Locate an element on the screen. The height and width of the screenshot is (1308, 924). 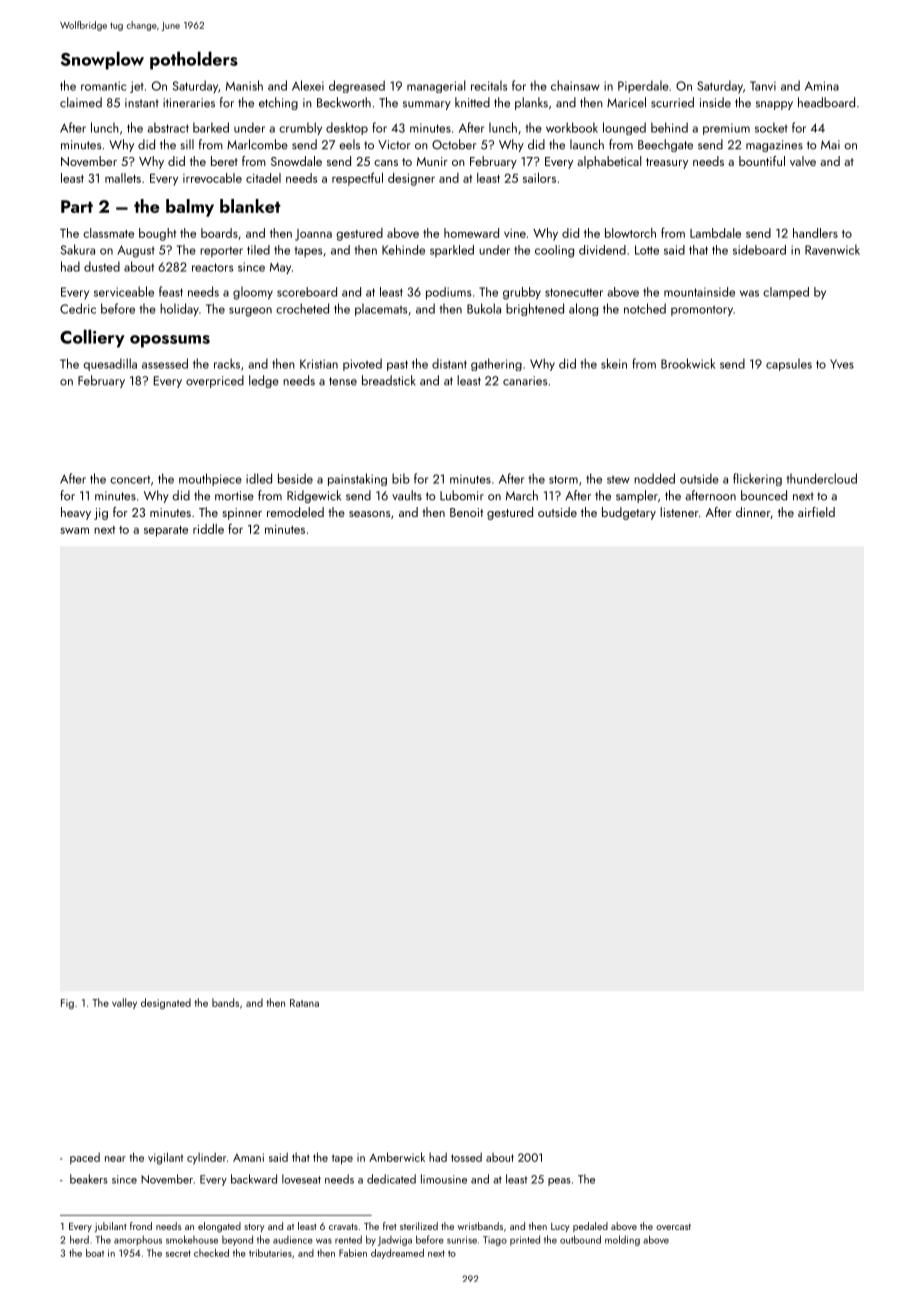
Snowplow is located at coordinates (102, 60).
